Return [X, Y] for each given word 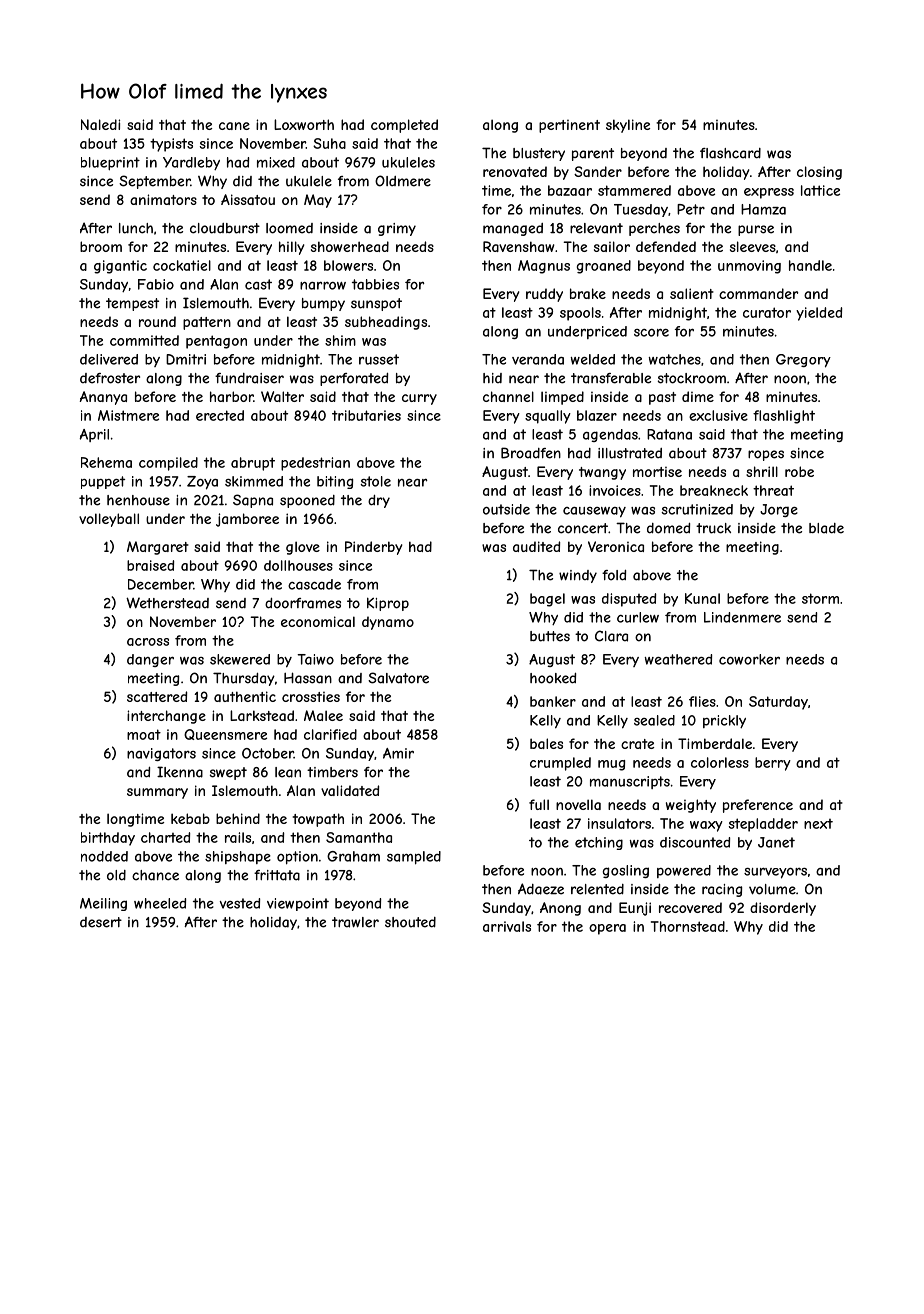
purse [756, 230]
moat [144, 734]
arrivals [507, 926]
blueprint [110, 164]
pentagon [216, 342]
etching [599, 843]
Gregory [803, 361]
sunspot [376, 304]
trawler [355, 922]
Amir [398, 753]
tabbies [375, 284]
